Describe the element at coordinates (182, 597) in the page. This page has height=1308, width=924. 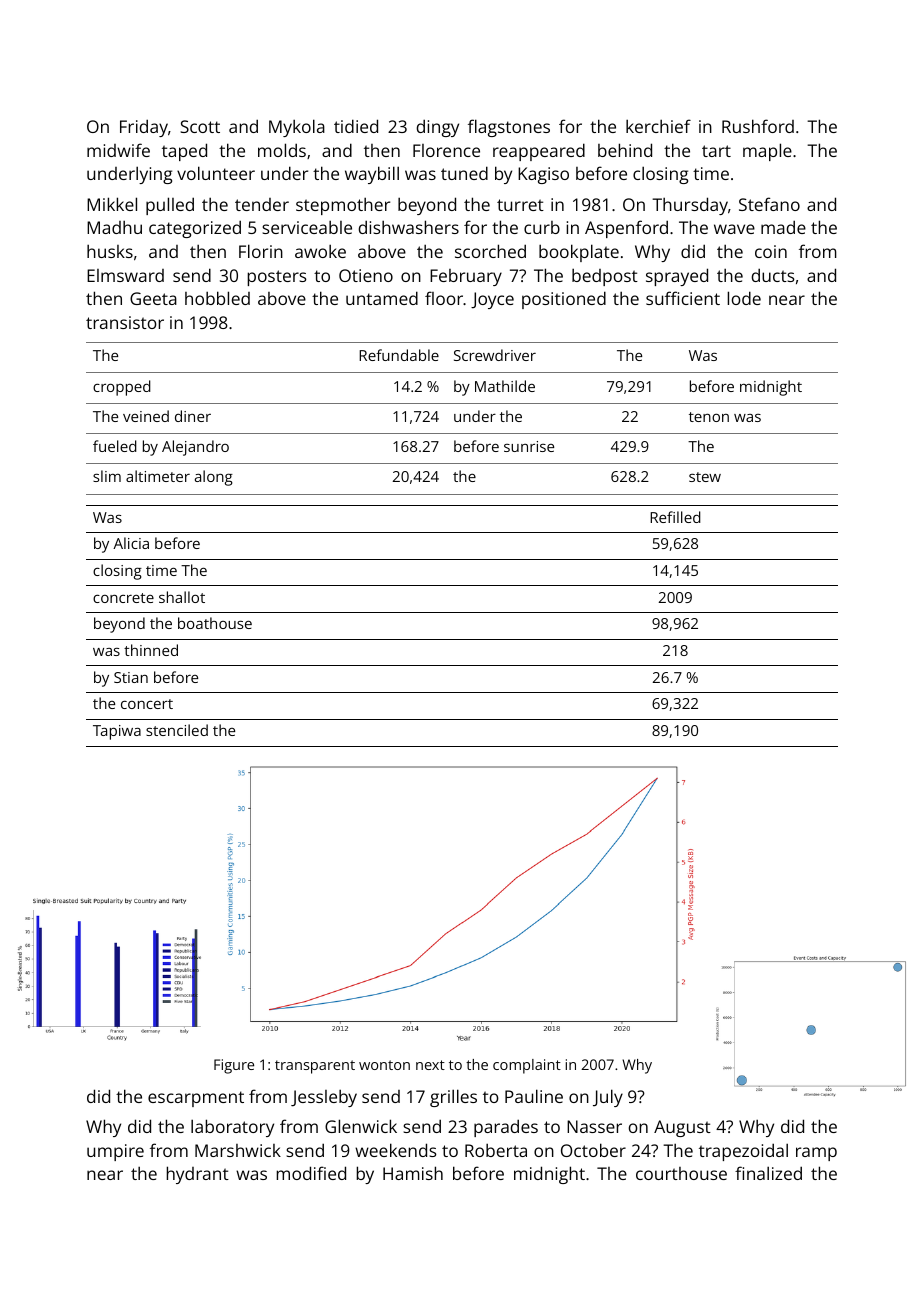
I see `shallot` at that location.
